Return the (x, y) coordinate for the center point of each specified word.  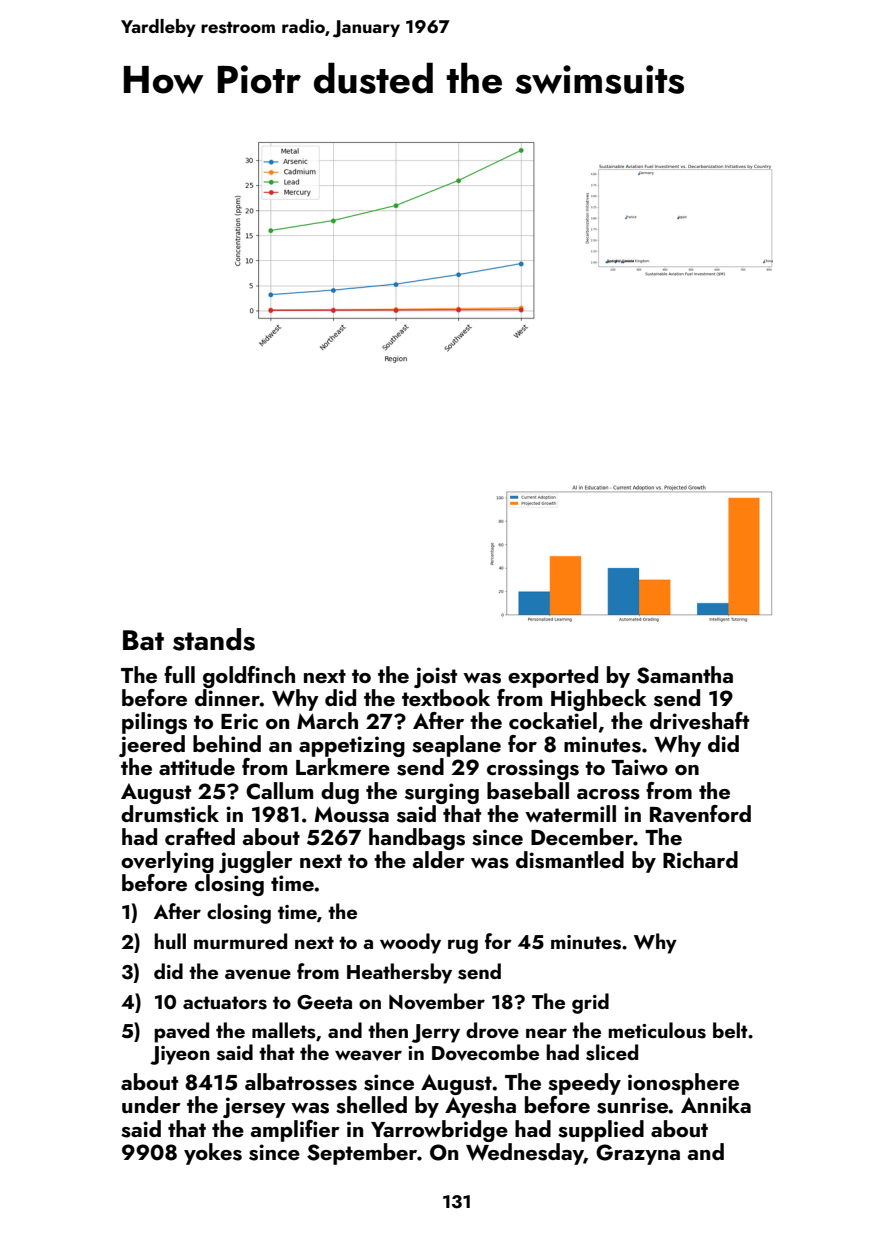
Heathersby (399, 973)
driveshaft (699, 721)
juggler (256, 862)
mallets (284, 1030)
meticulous (657, 1030)
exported (553, 677)
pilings (154, 723)
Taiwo (639, 767)
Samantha (685, 675)
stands (214, 639)
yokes (213, 1154)
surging (442, 793)
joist (435, 677)
